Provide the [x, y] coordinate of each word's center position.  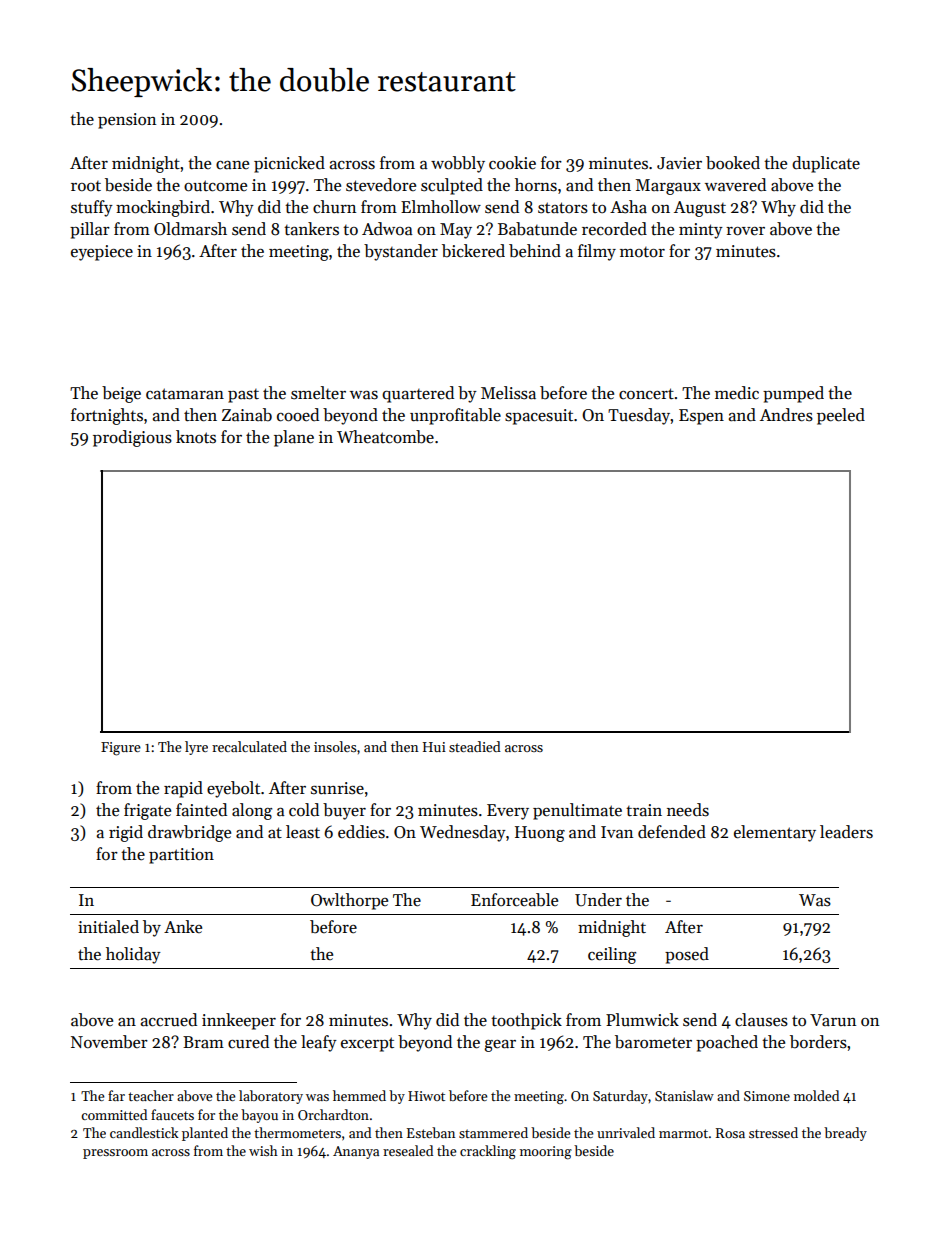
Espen [701, 417]
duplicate [826, 164]
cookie [512, 163]
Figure [121, 749]
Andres [786, 415]
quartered [418, 394]
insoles [335, 746]
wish [263, 1150]
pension [127, 121]
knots [196, 437]
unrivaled [626, 1132]
